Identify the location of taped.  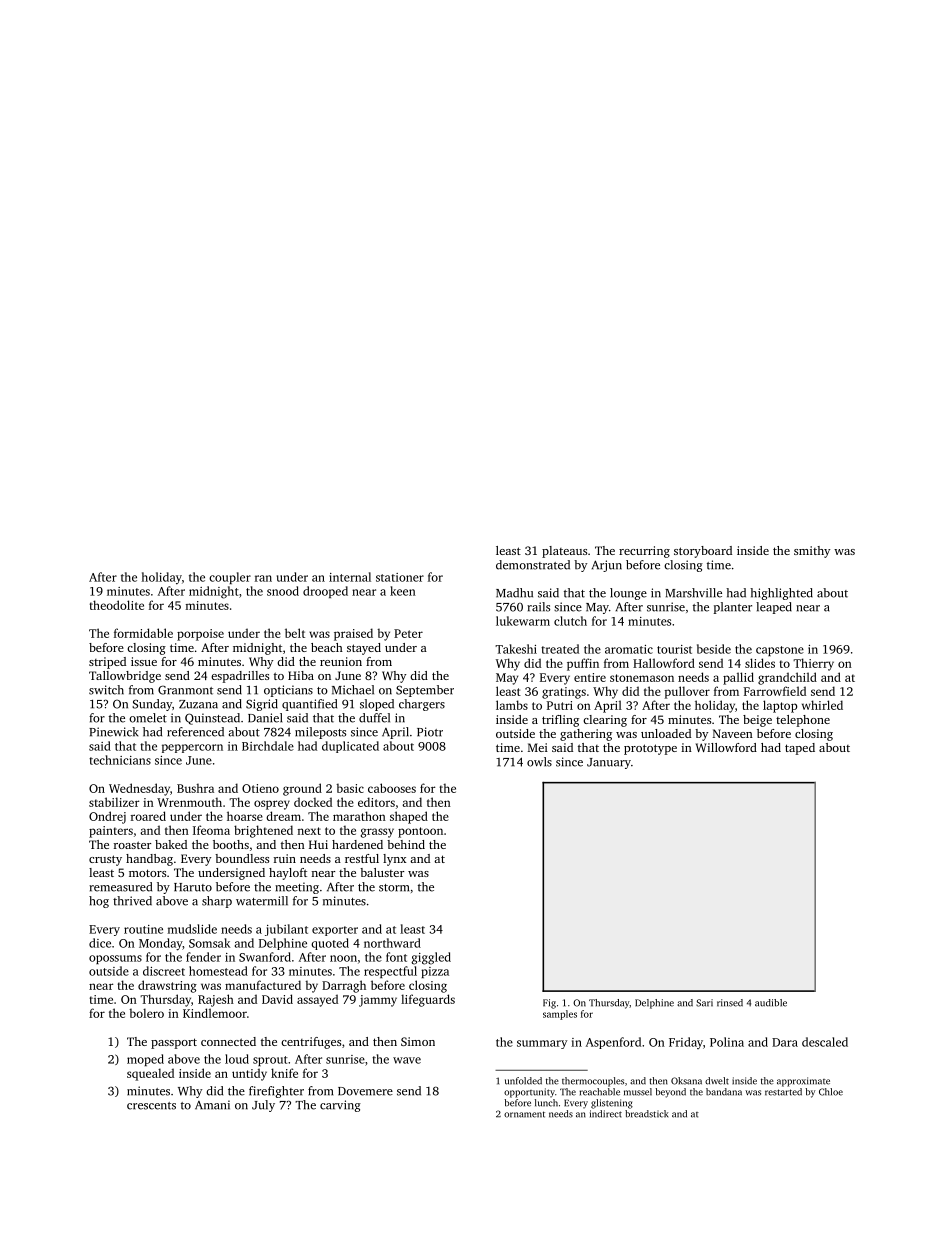
(800, 749).
